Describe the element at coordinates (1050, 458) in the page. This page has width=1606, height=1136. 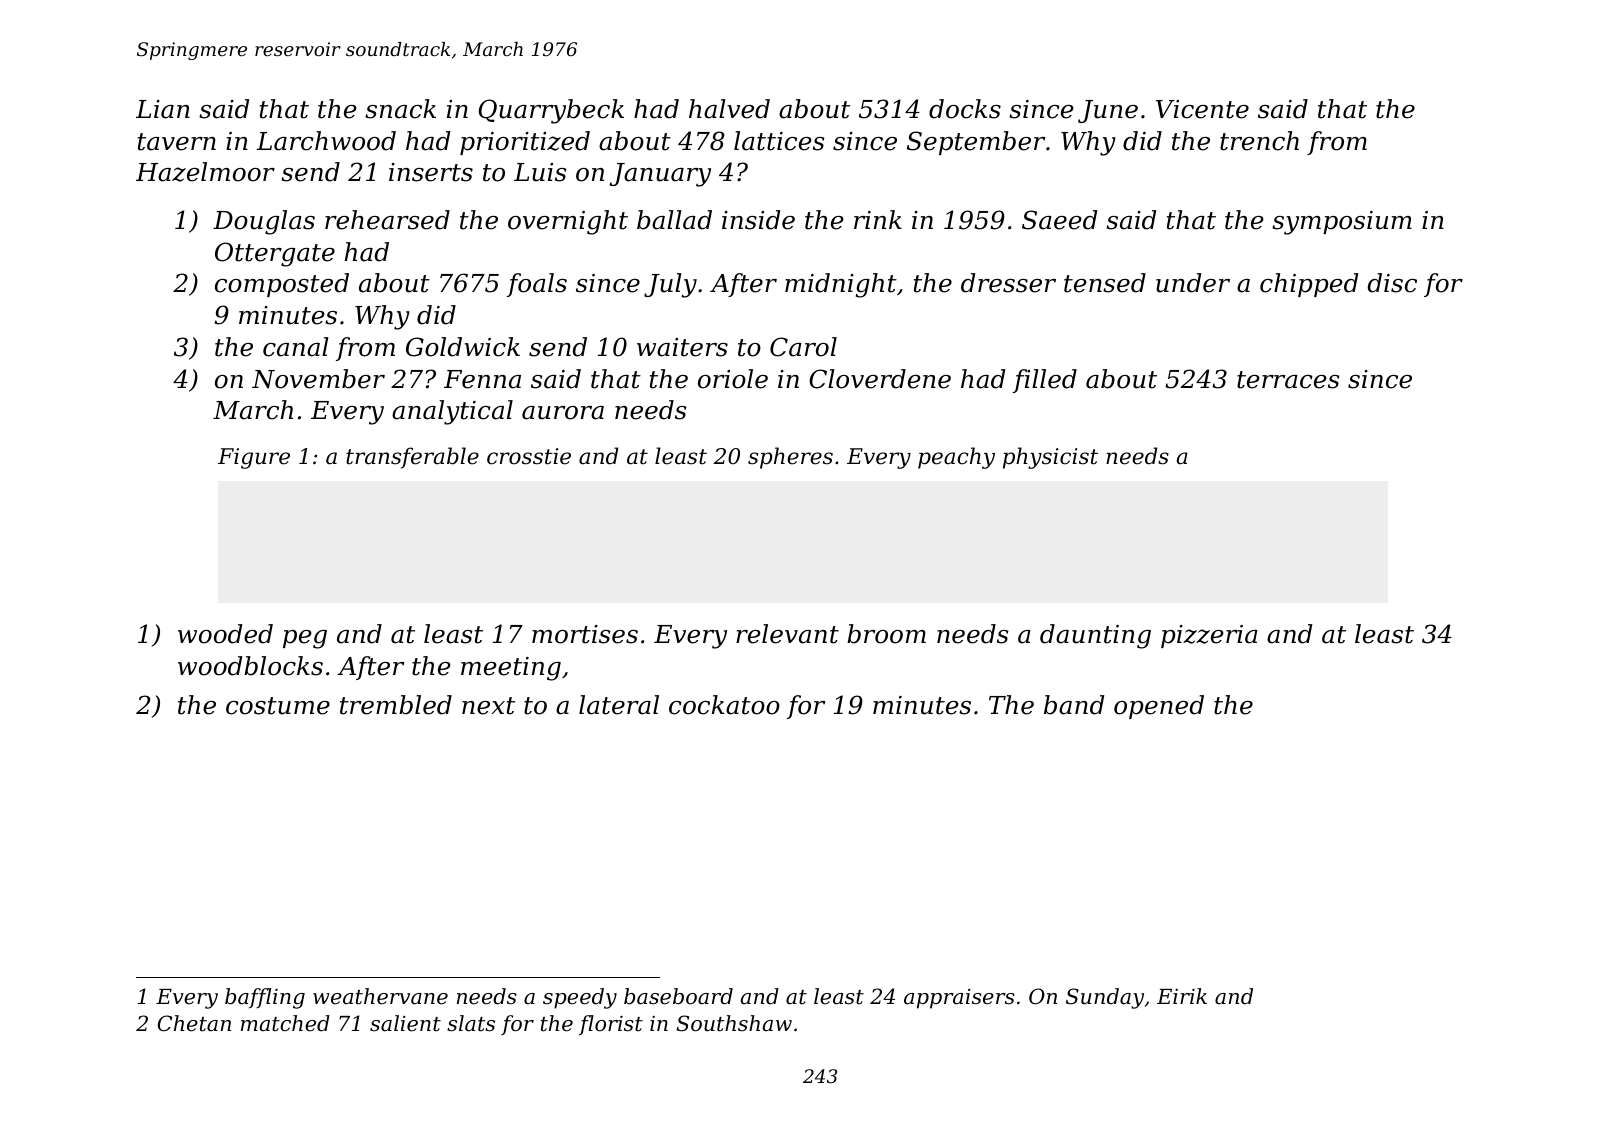
I see `physicist` at that location.
